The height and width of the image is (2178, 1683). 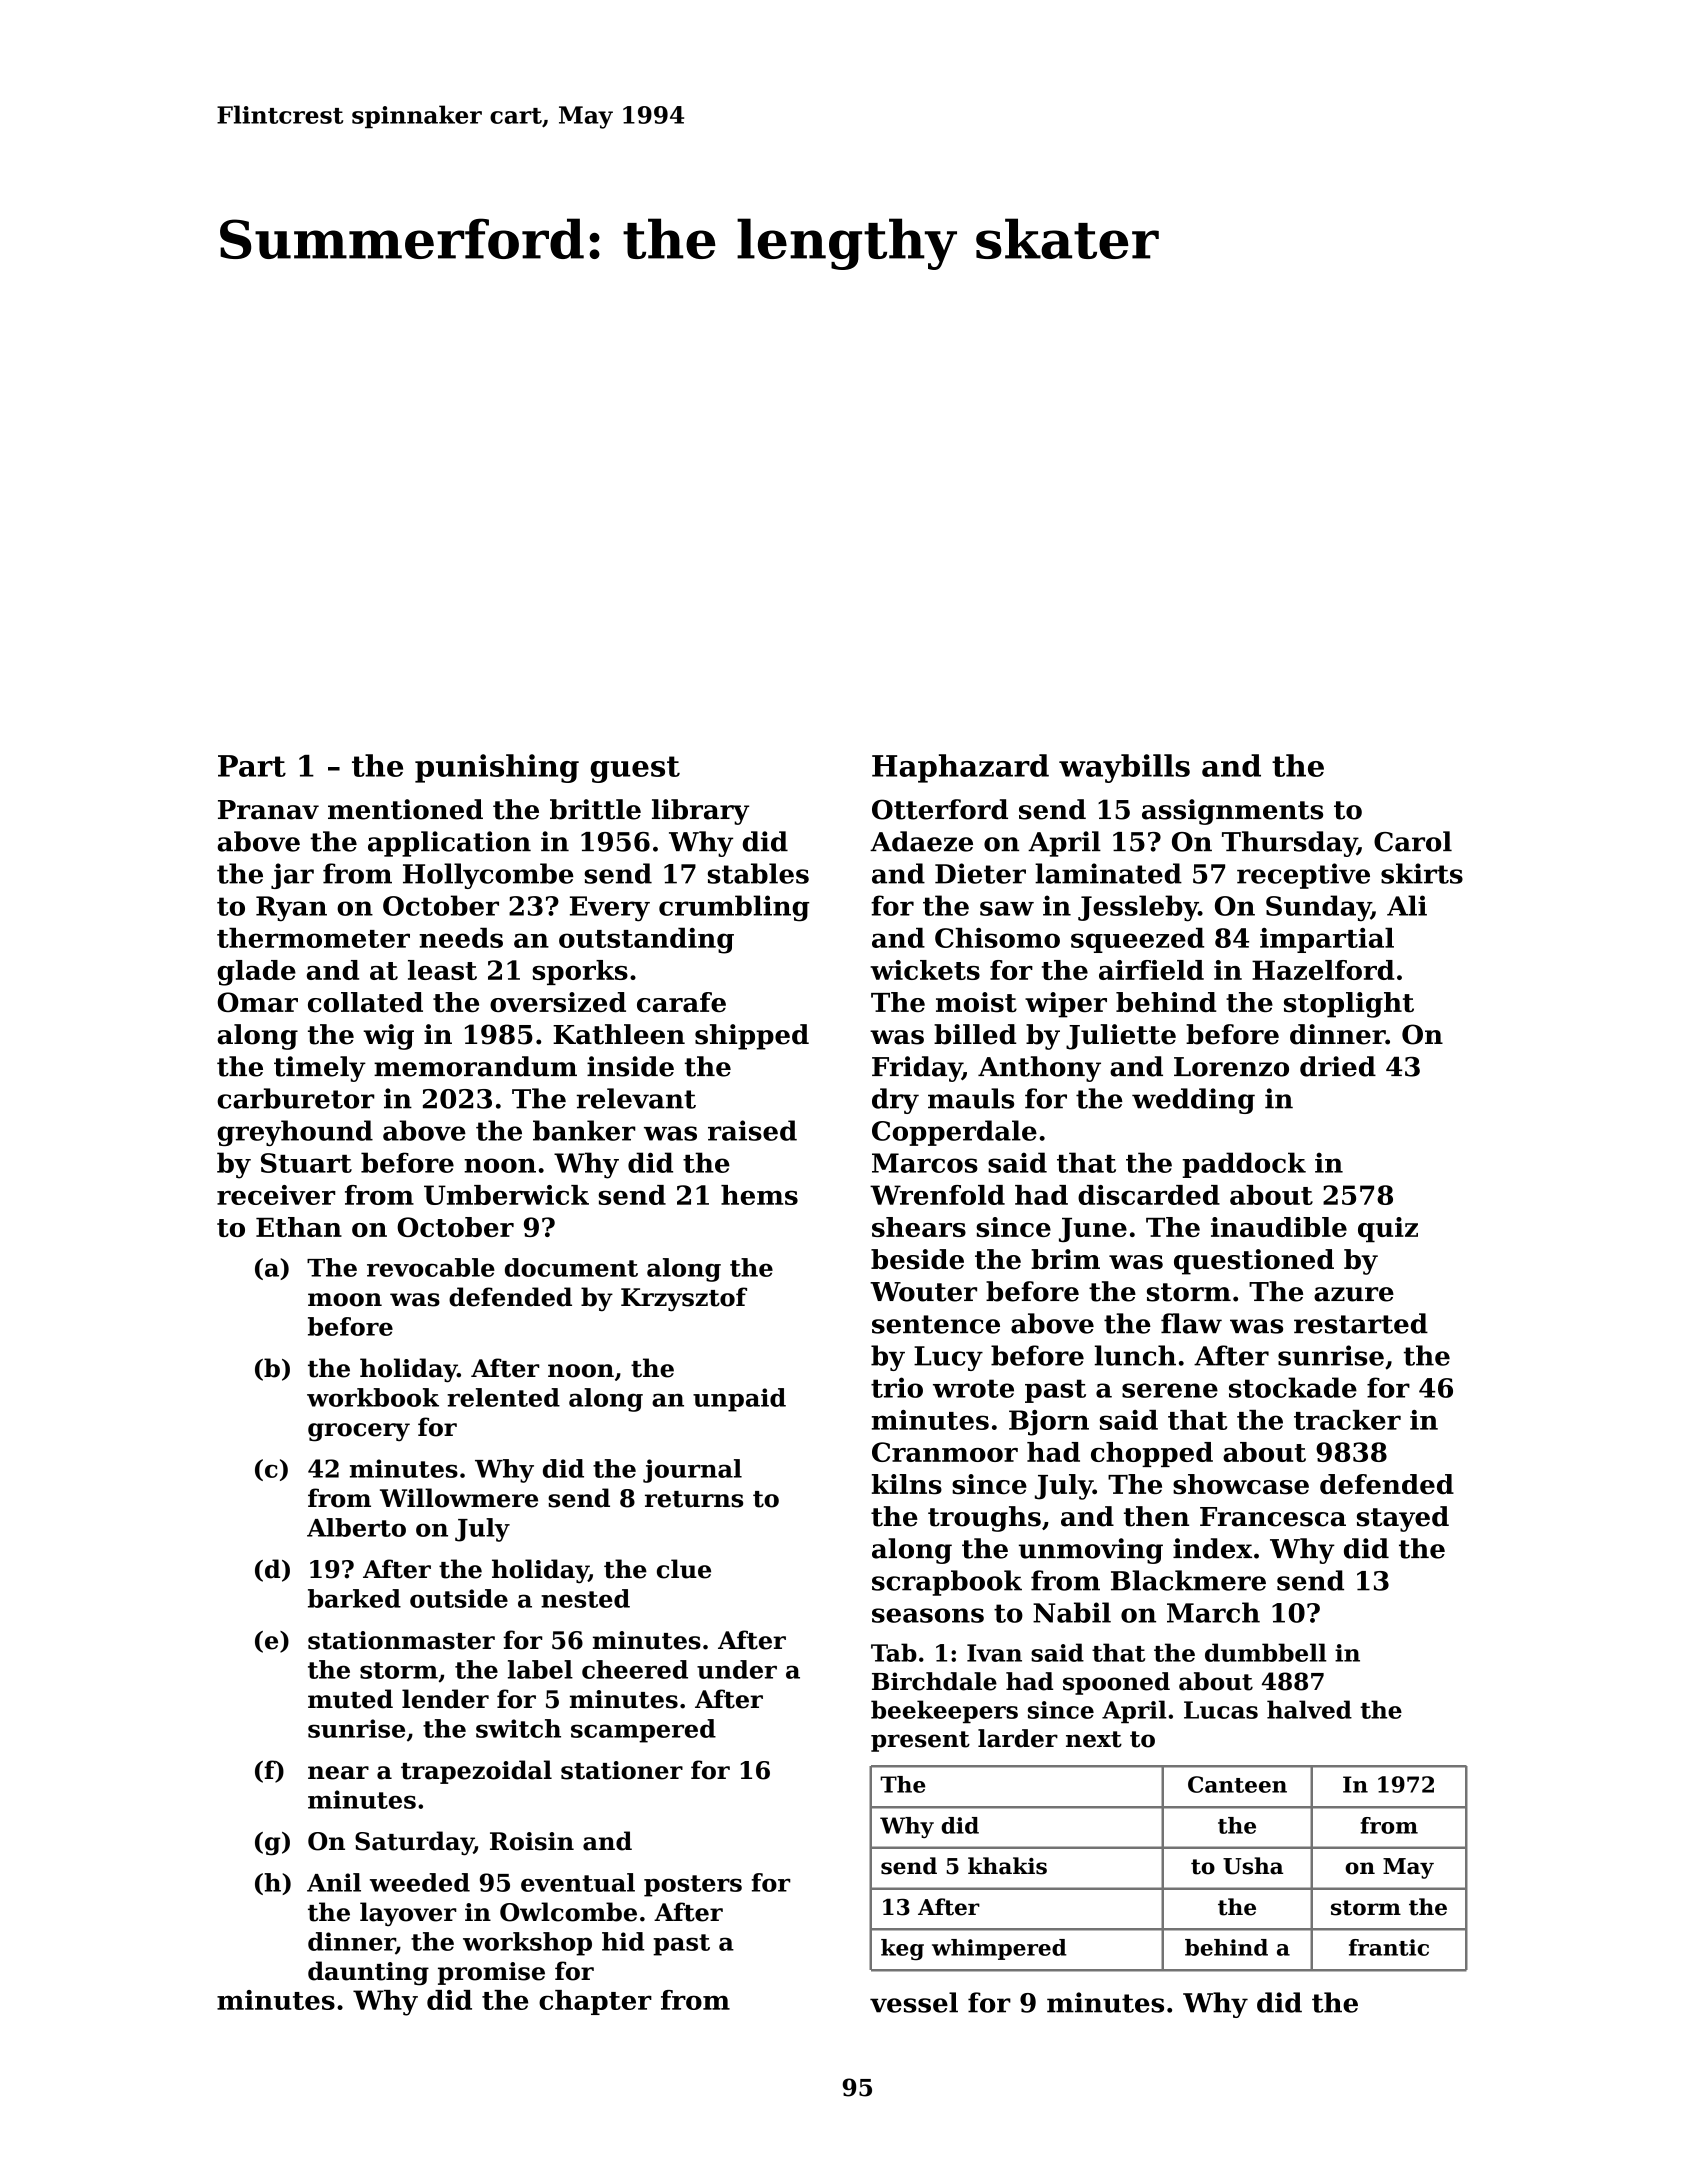 What do you see at coordinates (1413, 841) in the image?
I see `Carol` at bounding box center [1413, 841].
